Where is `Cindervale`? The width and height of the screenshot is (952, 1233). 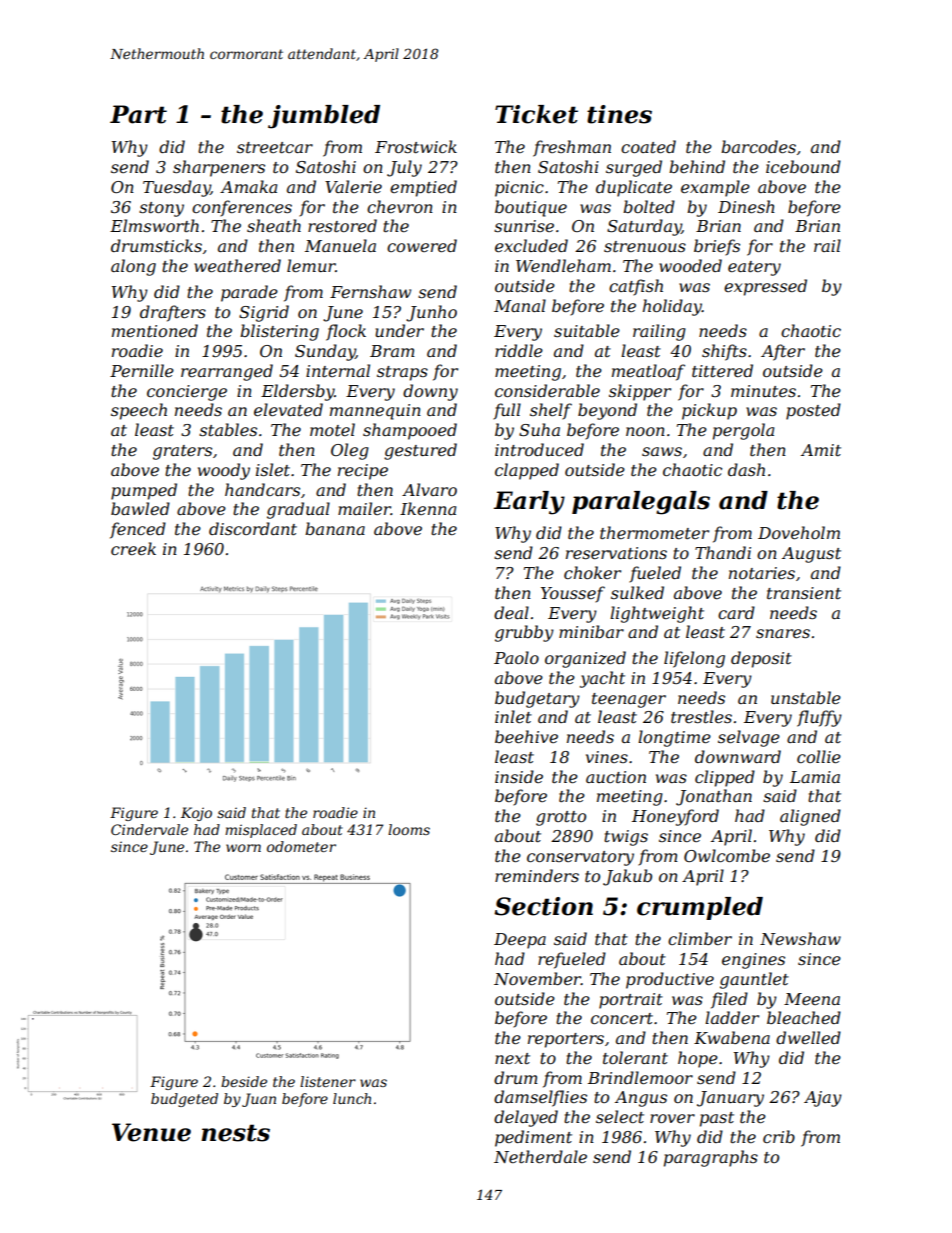
Cindervale is located at coordinates (149, 829).
